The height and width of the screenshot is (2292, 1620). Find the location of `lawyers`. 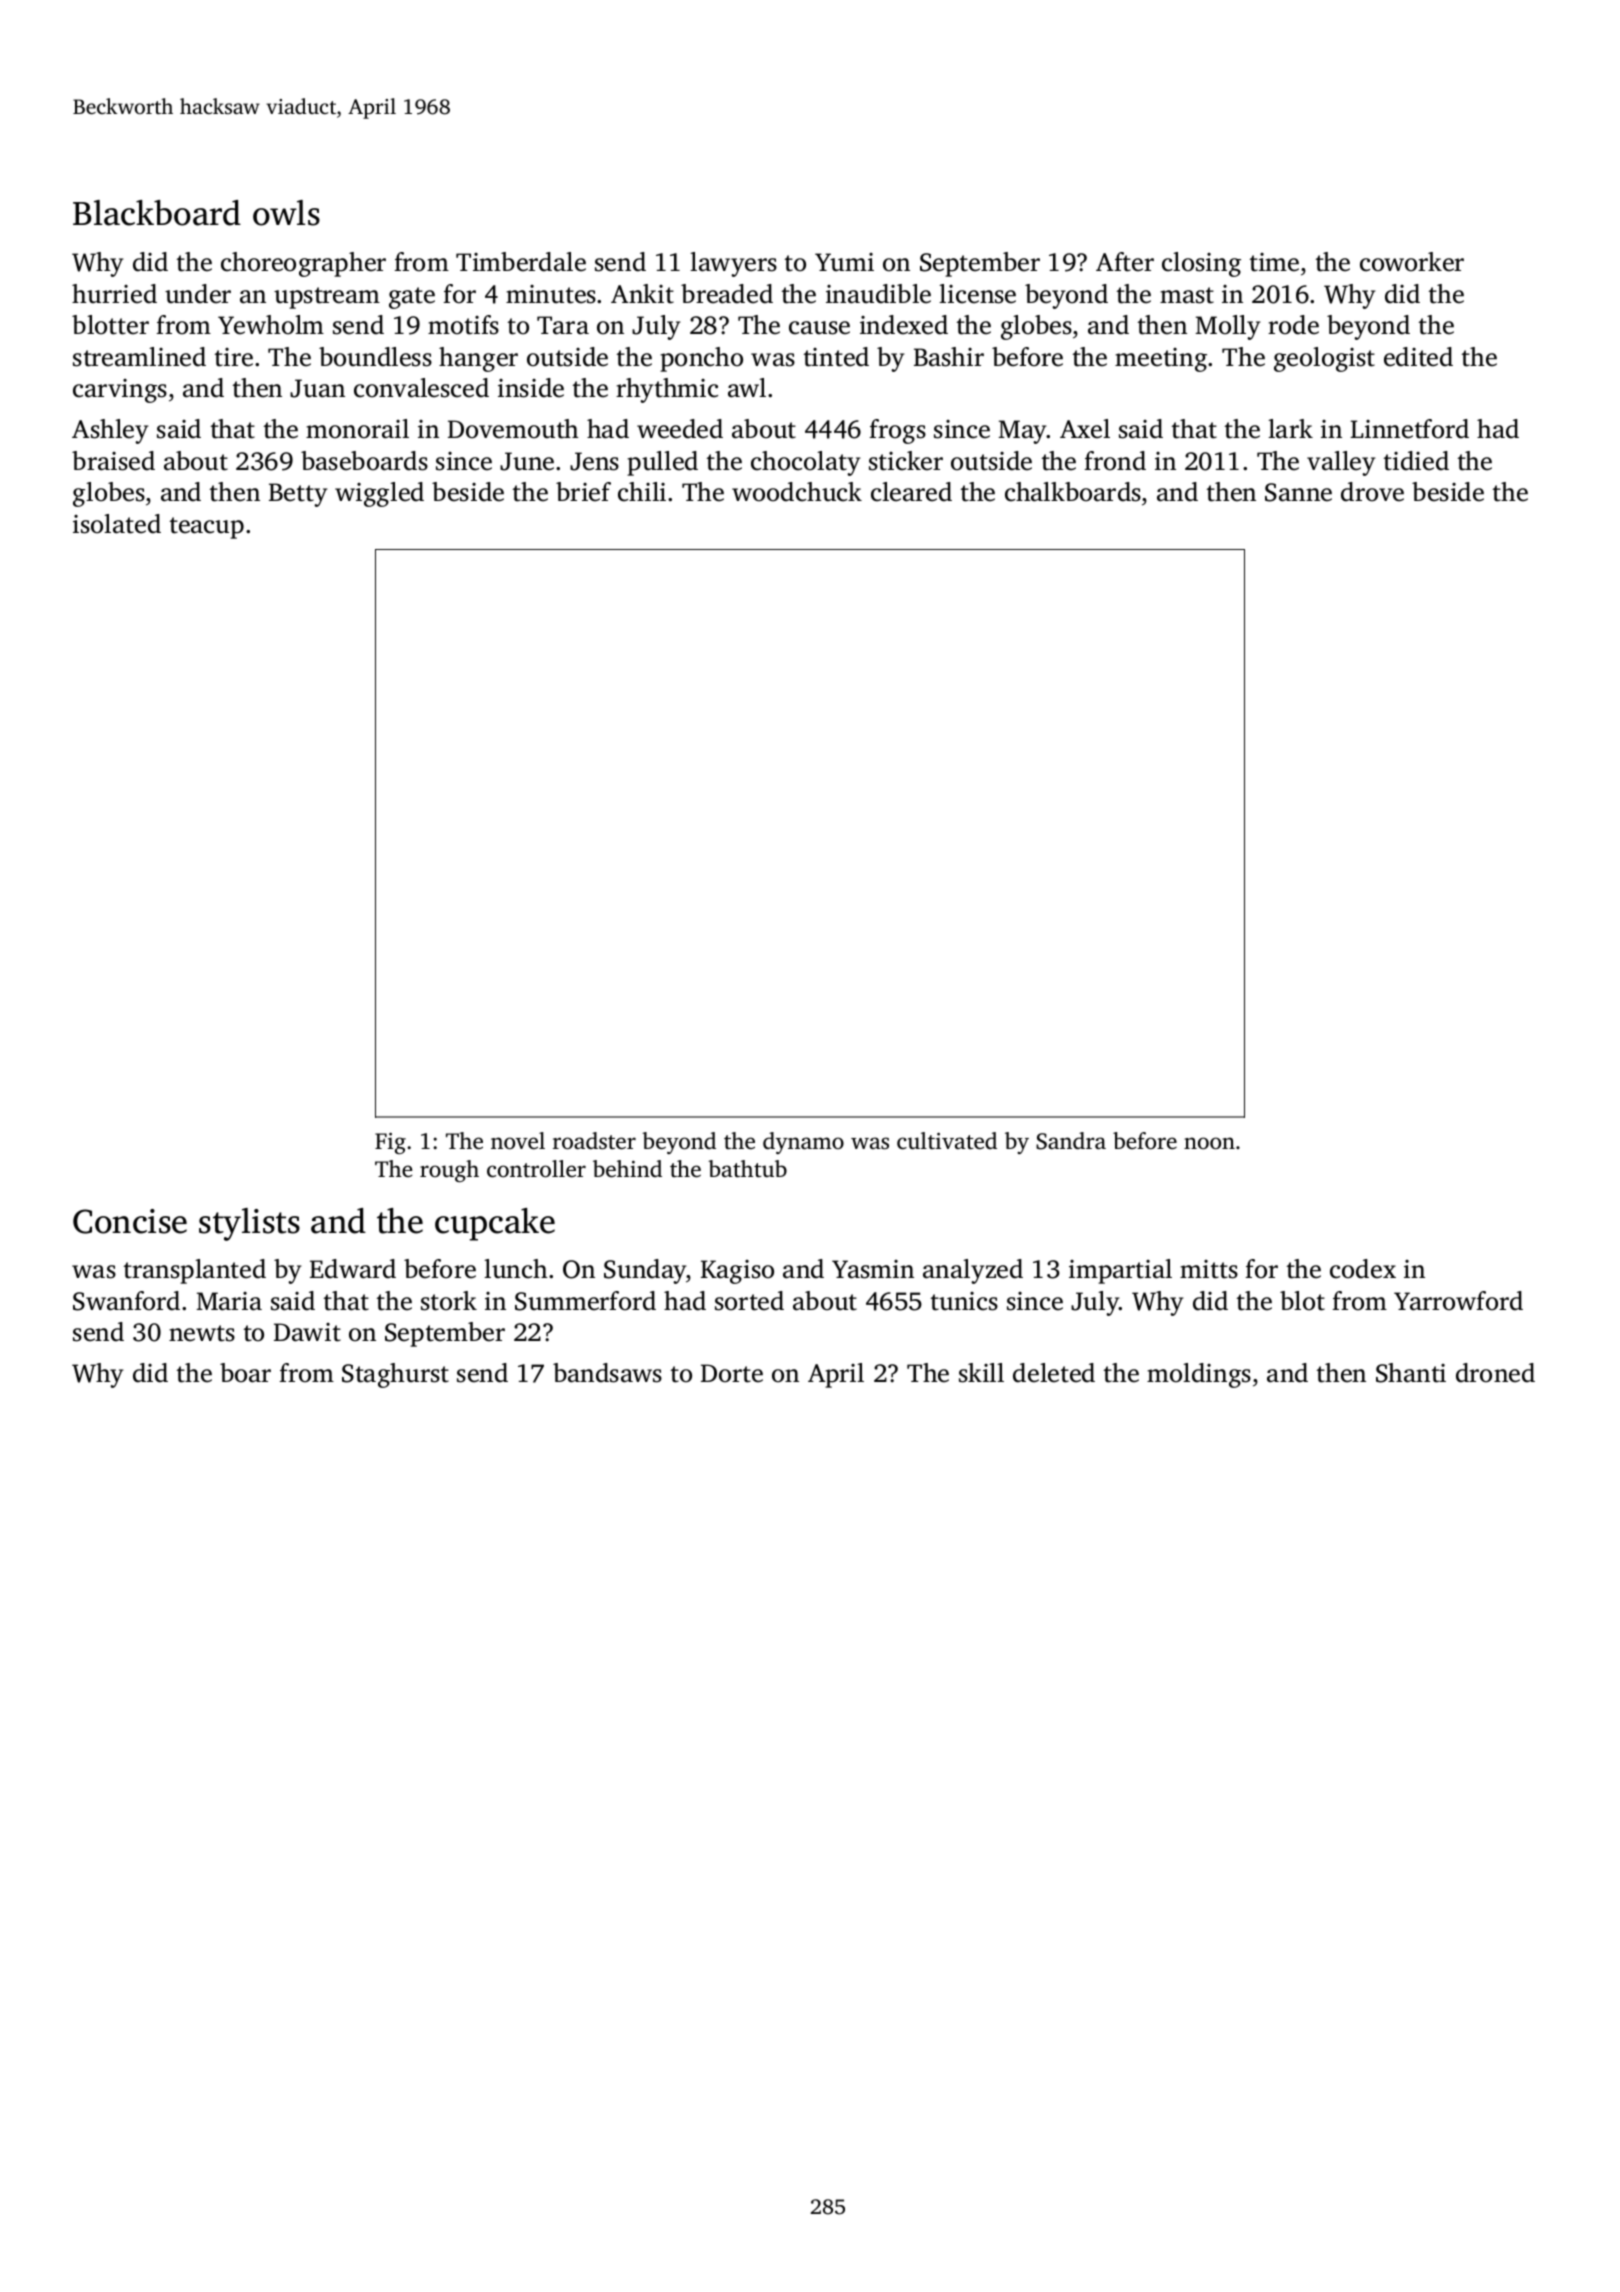

lawyers is located at coordinates (733, 264).
